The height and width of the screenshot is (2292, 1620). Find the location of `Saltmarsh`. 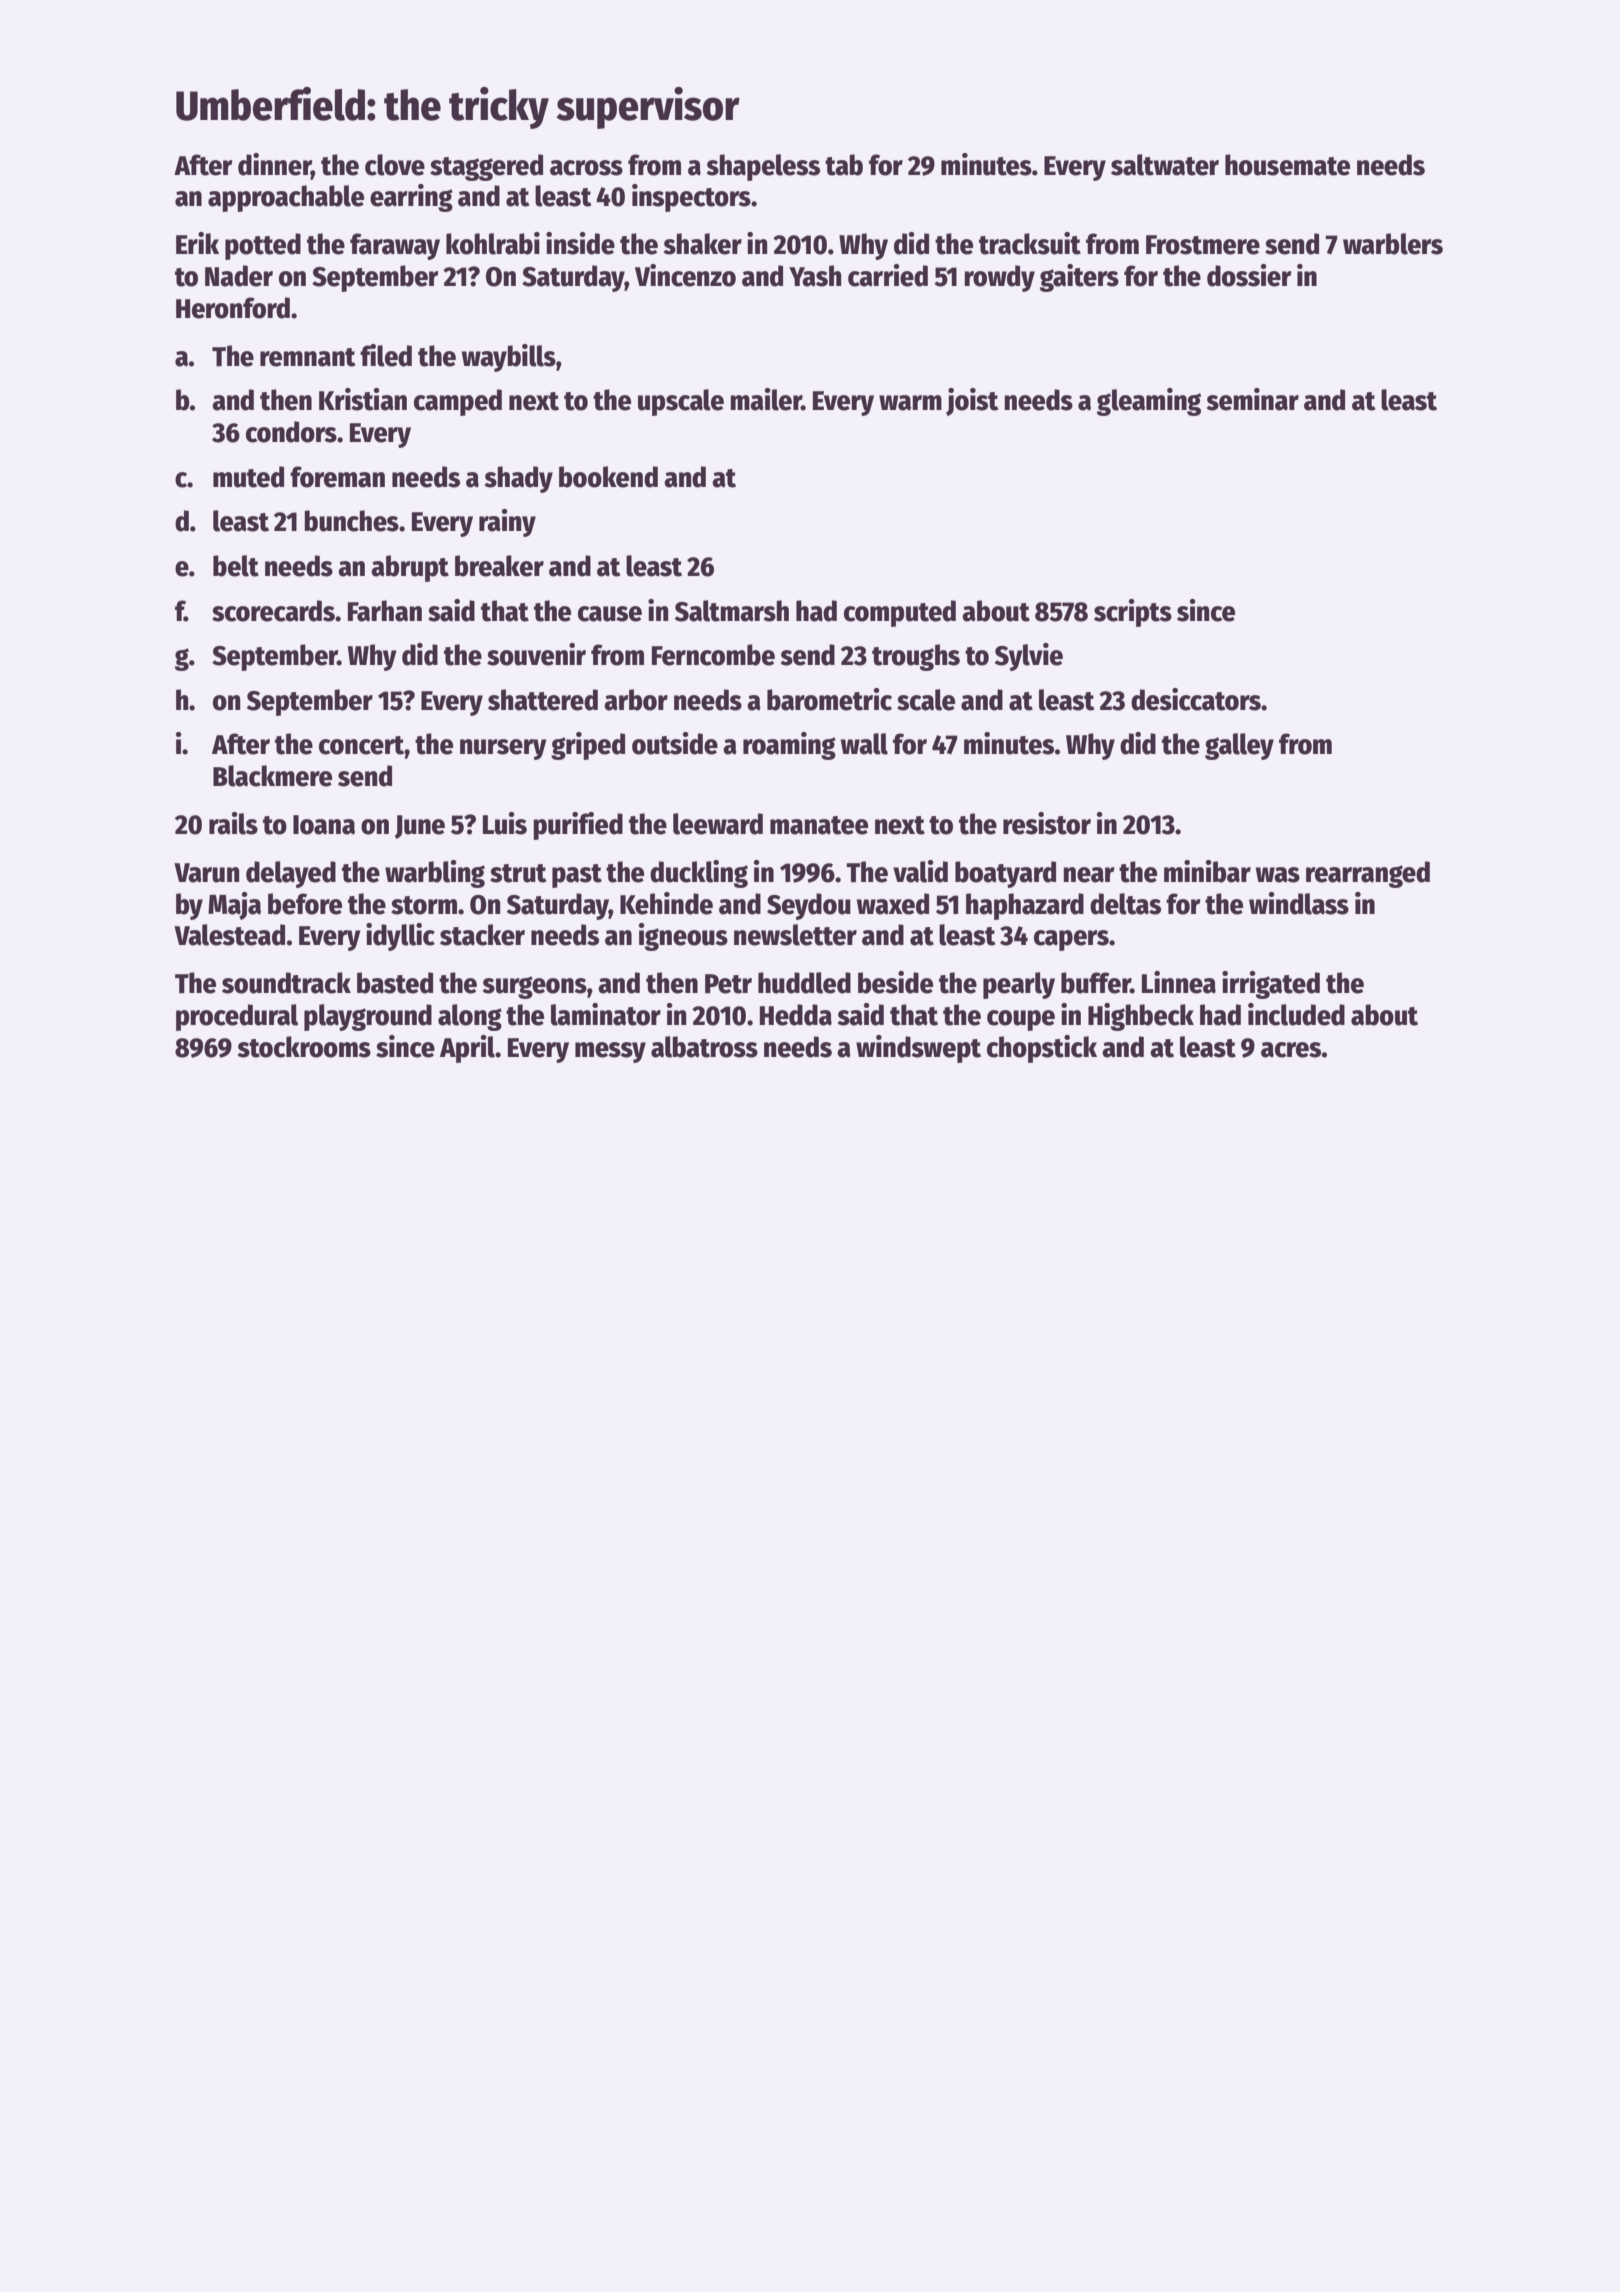

Saltmarsh is located at coordinates (732, 611).
